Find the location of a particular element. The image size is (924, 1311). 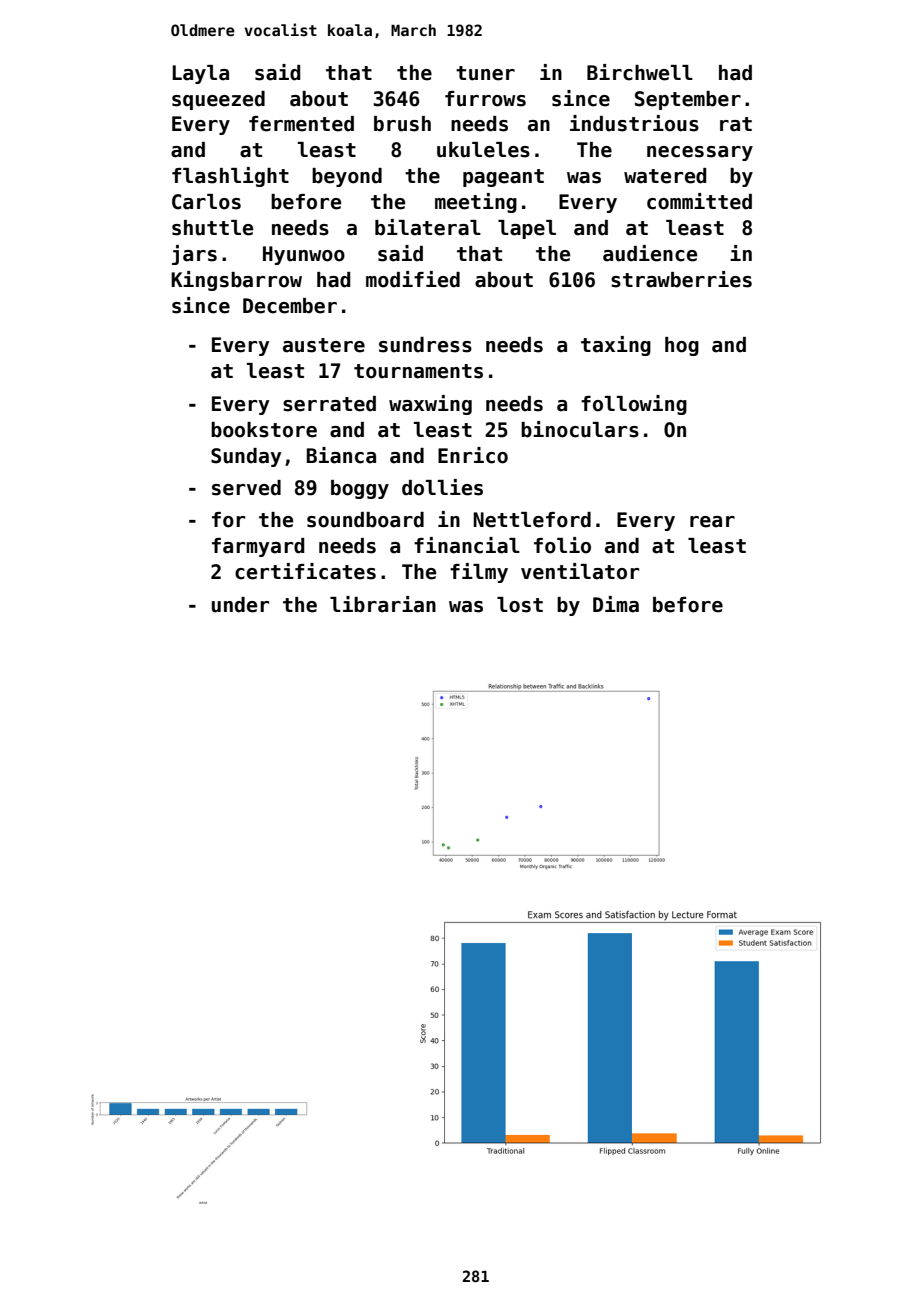

tournaments is located at coordinates (418, 371).
